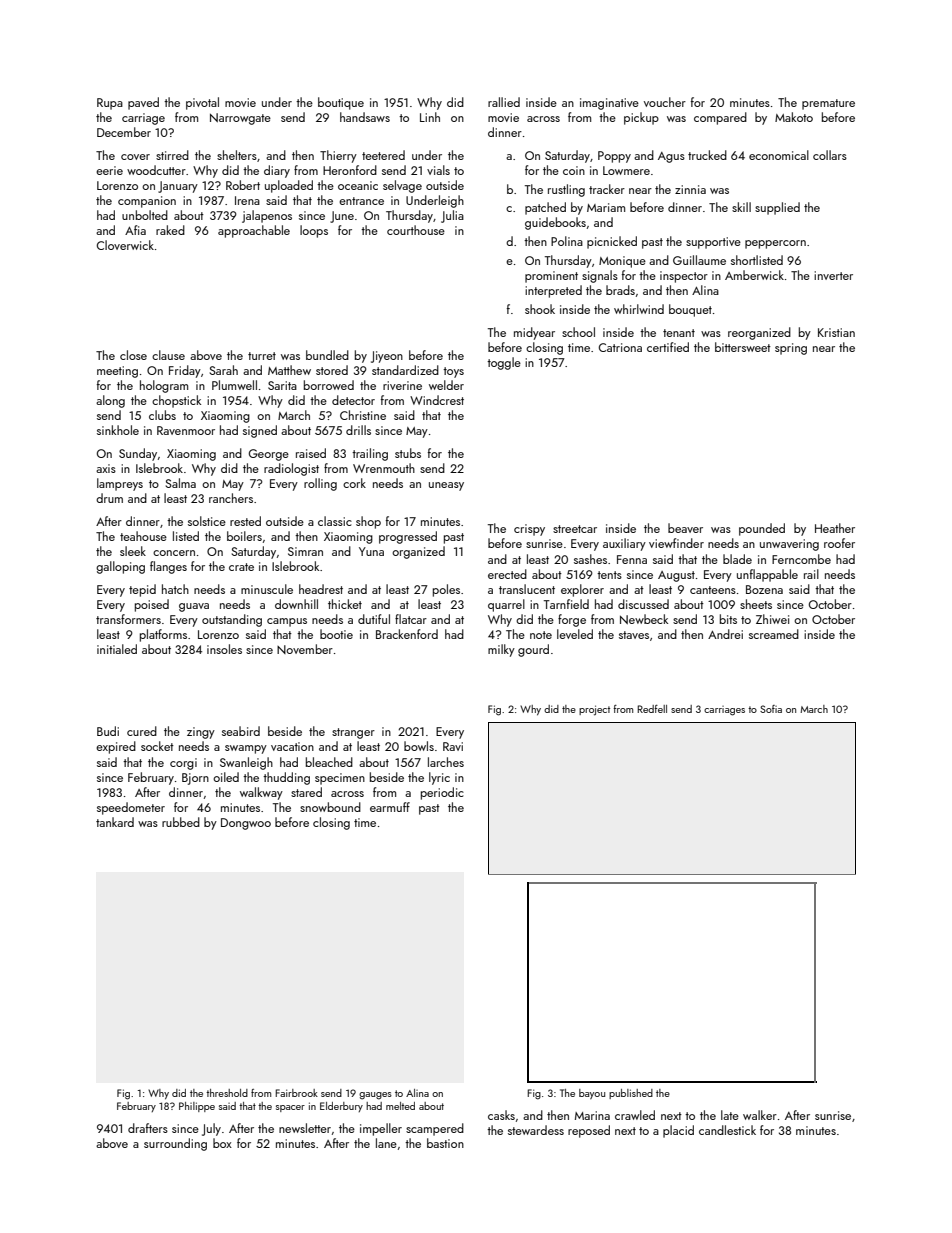  Describe the element at coordinates (175, 1144) in the image. I see `surrounding` at that location.
